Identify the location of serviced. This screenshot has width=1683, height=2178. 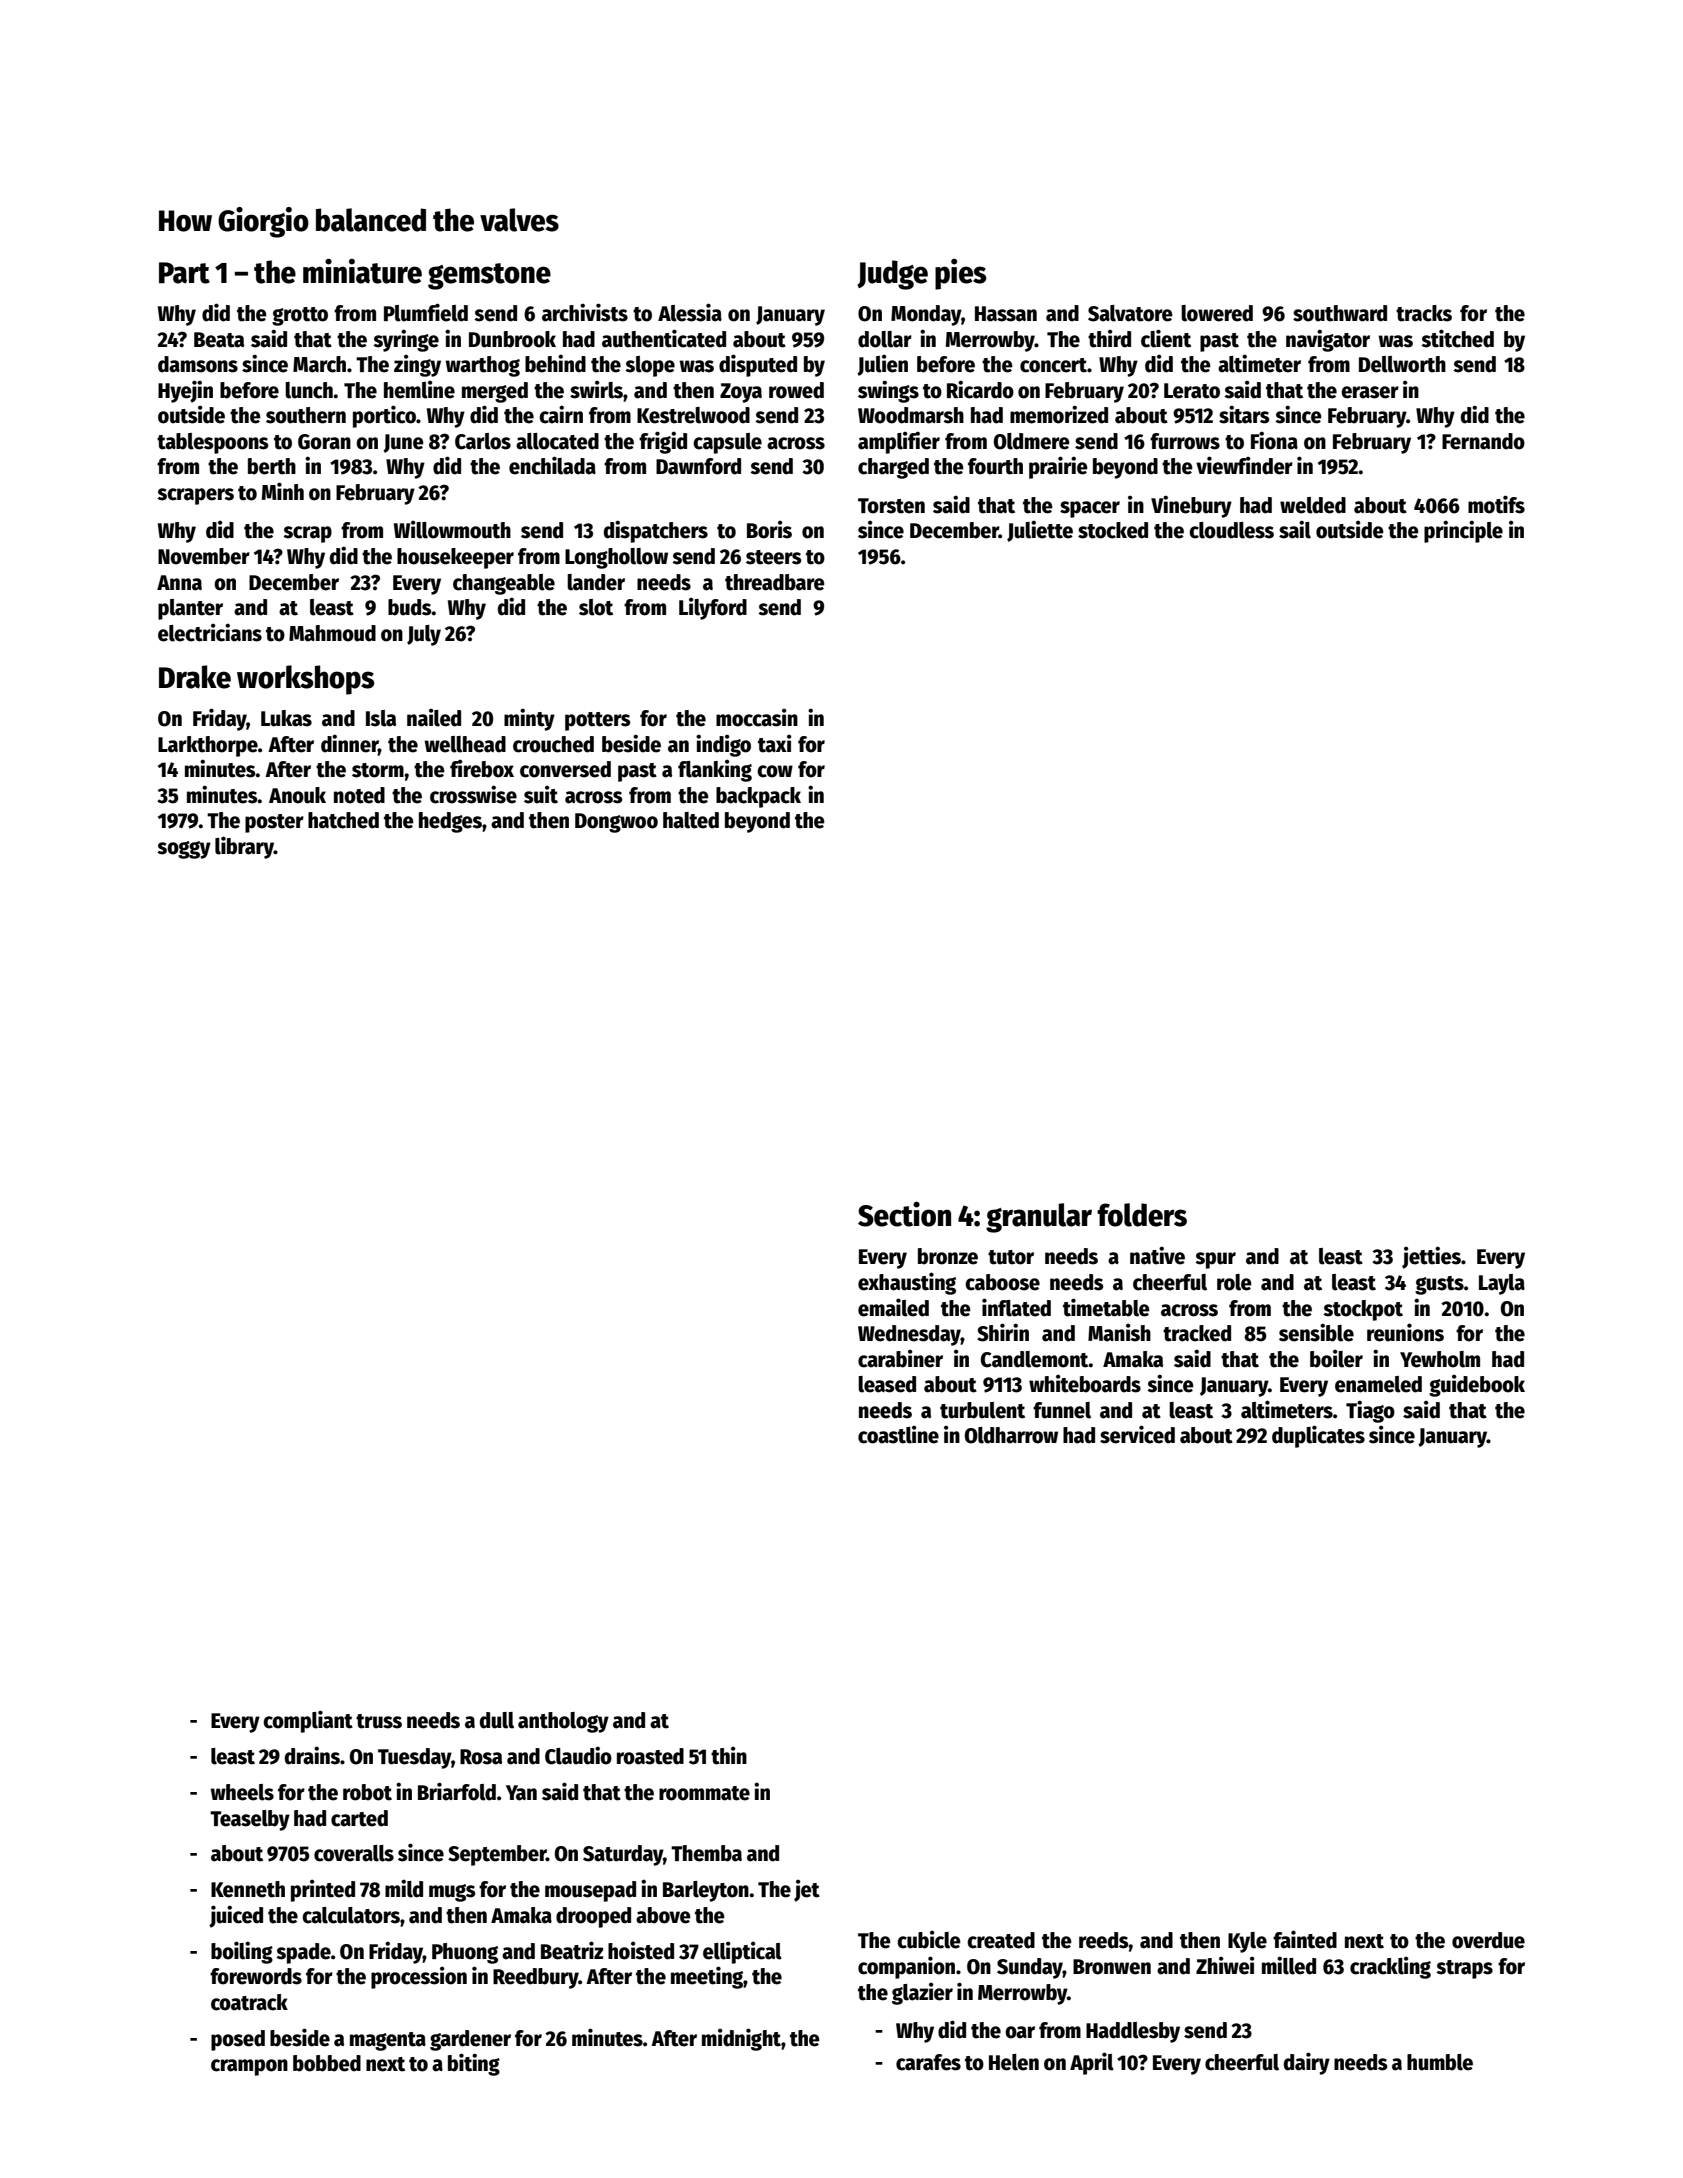
(1137, 1434).
